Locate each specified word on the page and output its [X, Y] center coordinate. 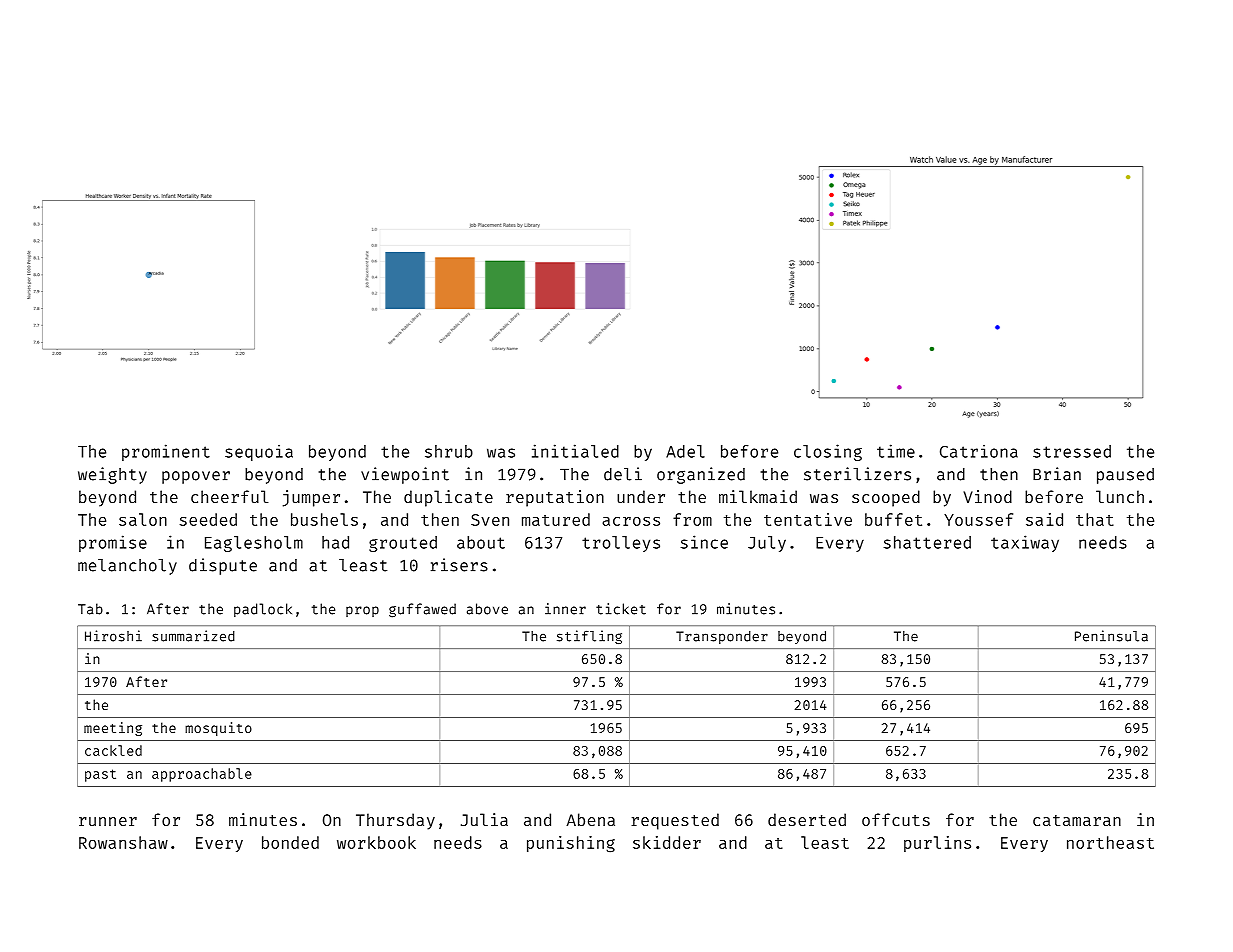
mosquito [218, 729]
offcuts [896, 819]
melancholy [127, 567]
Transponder [722, 637]
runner [108, 821]
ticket [621, 609]
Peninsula [1111, 636]
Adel [685, 451]
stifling [589, 637]
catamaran [1077, 820]
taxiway [1025, 543]
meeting [113, 729]
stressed [1072, 451]
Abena [590, 819]
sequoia [259, 452]
